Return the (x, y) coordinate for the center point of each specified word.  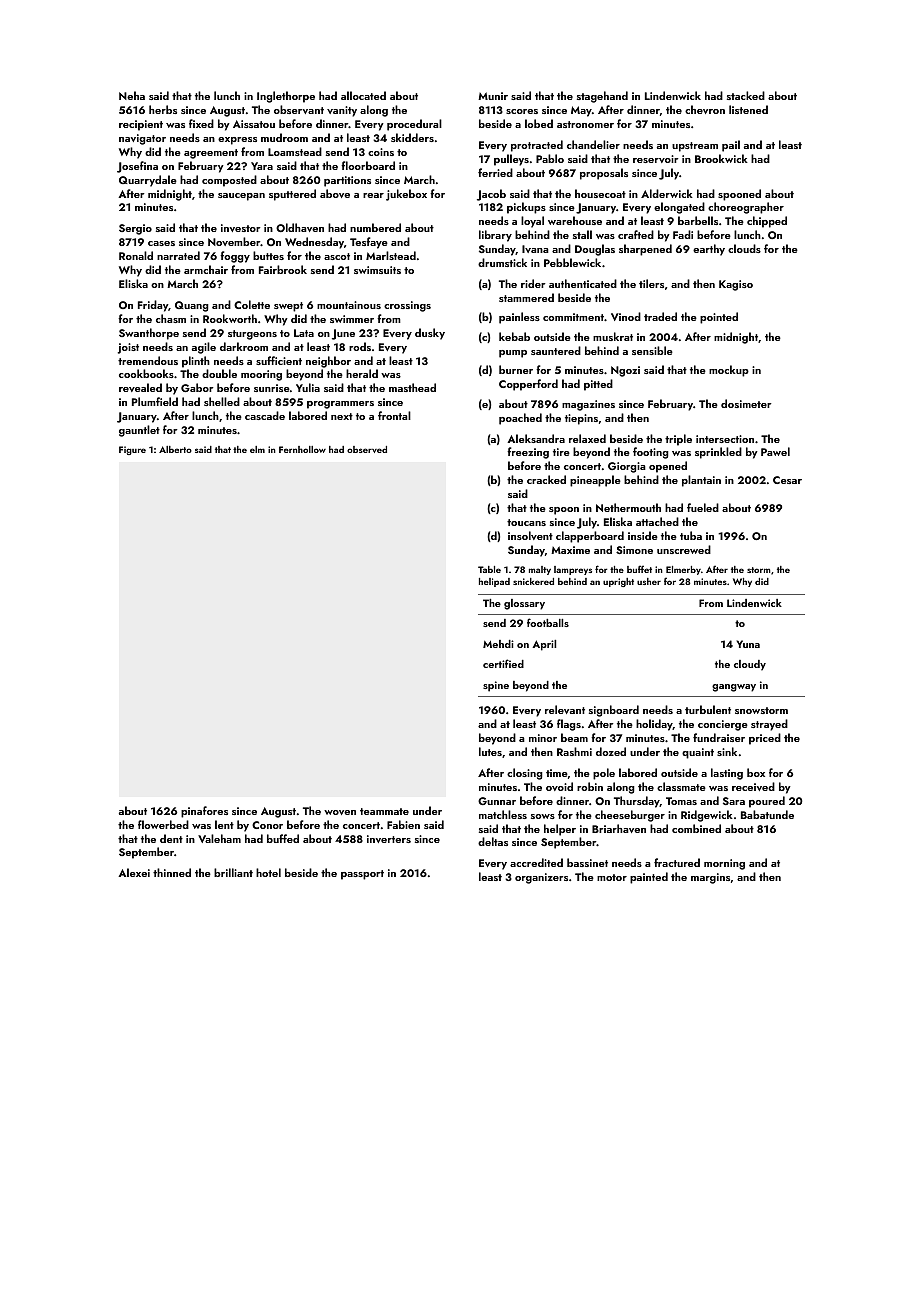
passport (362, 875)
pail (731, 146)
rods (360, 346)
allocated (363, 95)
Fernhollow (302, 449)
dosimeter (746, 403)
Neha (132, 95)
